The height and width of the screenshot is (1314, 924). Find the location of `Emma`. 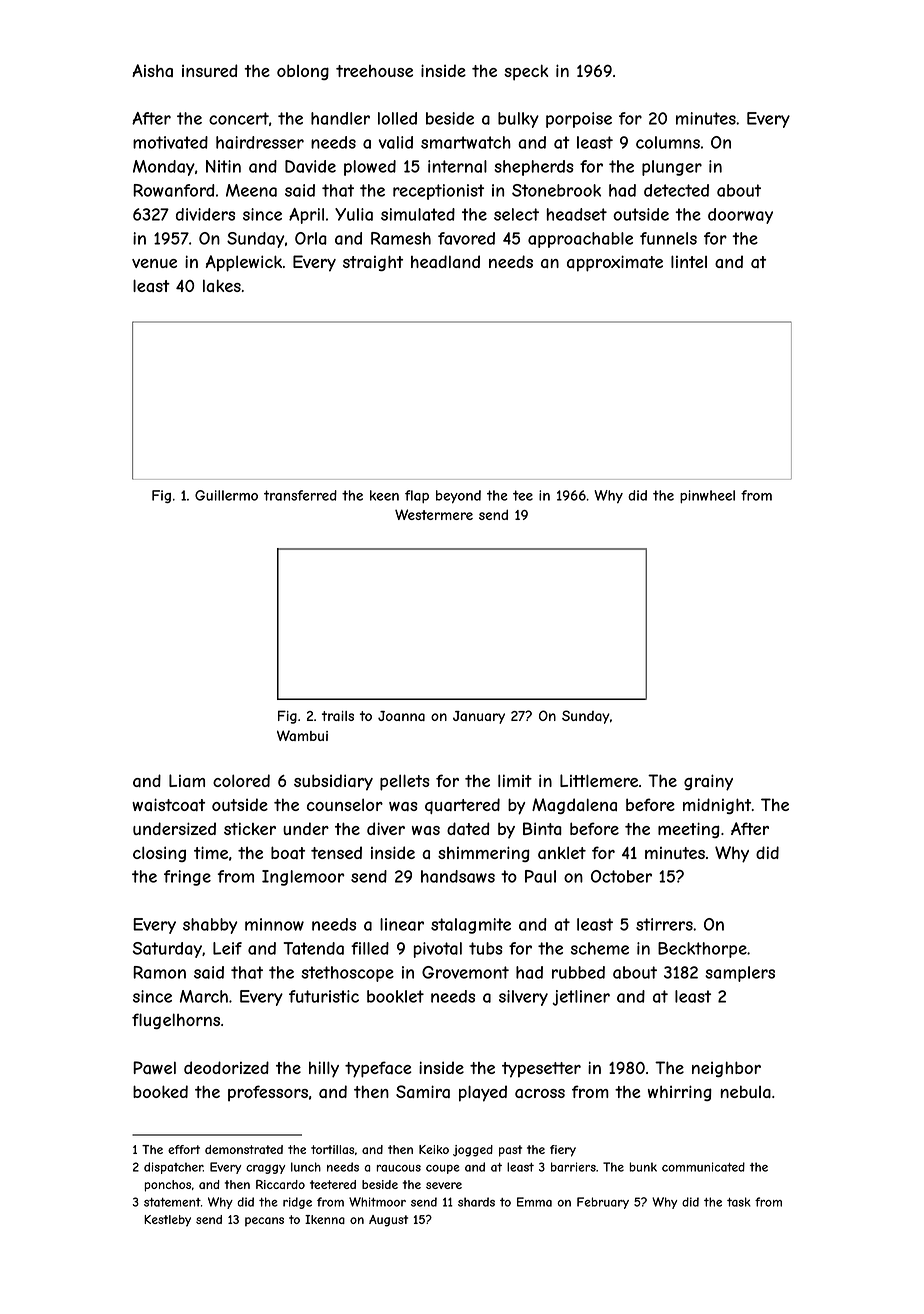

Emma is located at coordinates (534, 1202).
